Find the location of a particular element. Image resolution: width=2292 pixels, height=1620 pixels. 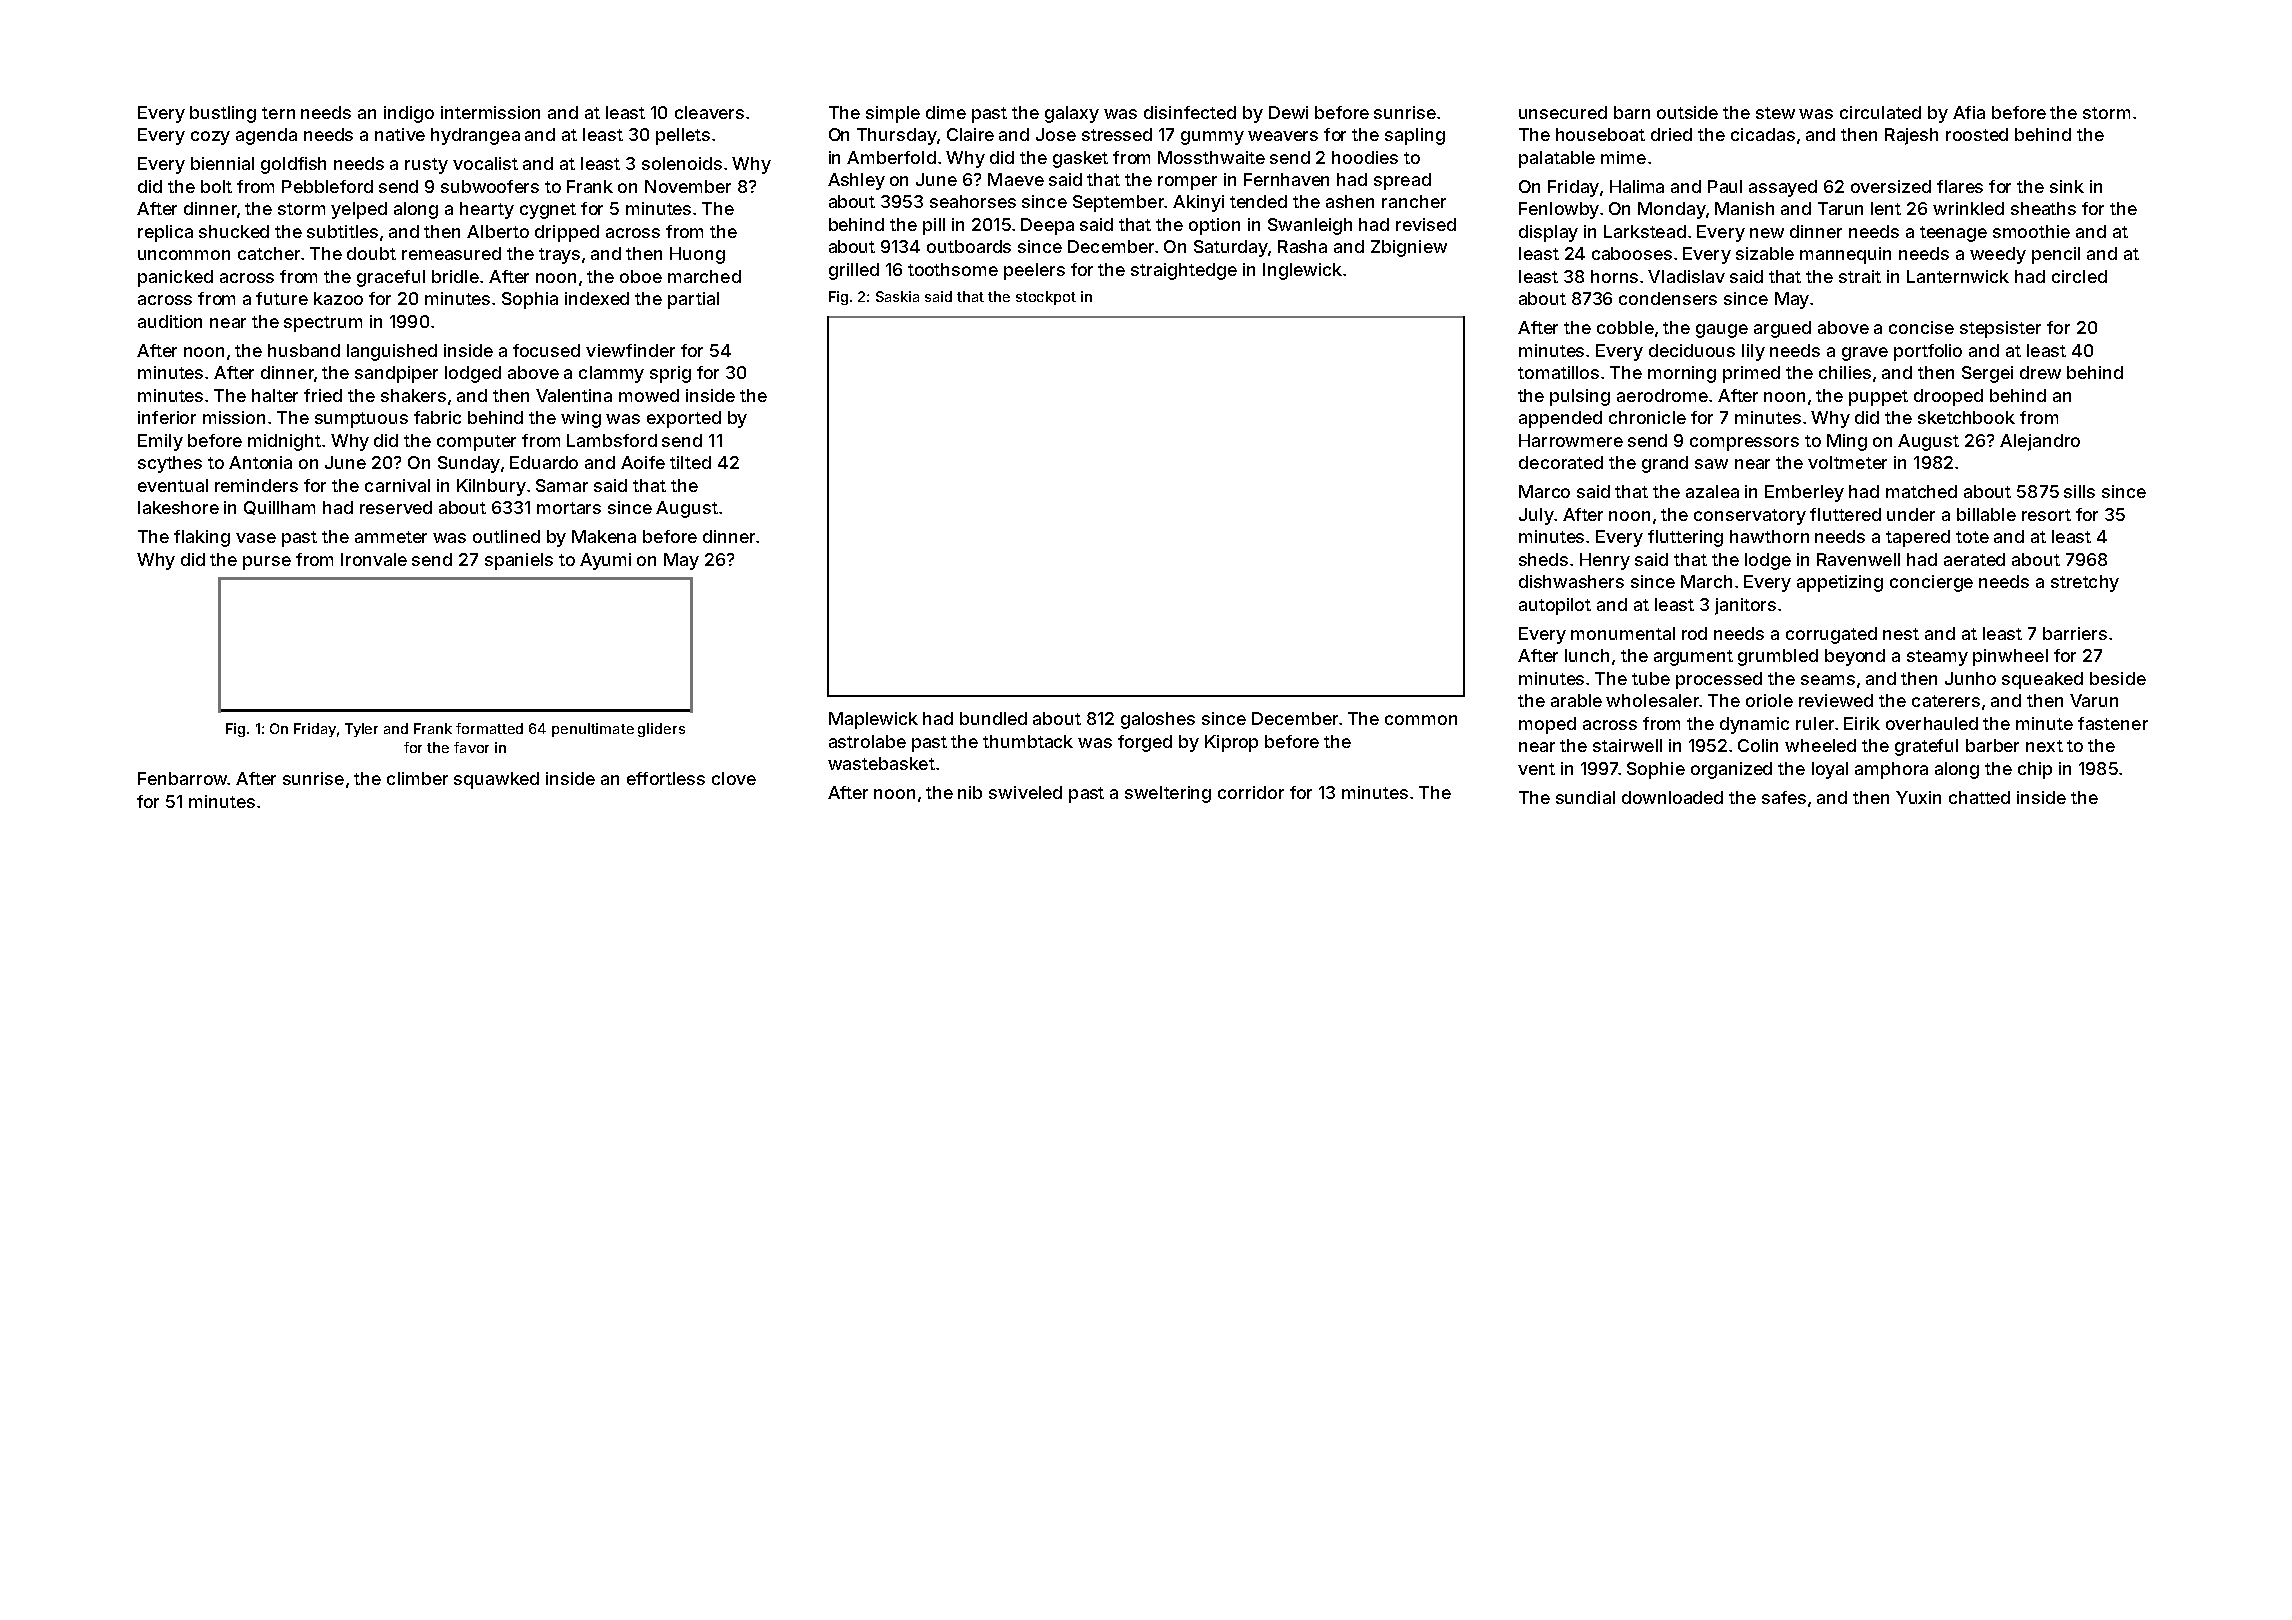

drew is located at coordinates (2040, 372).
